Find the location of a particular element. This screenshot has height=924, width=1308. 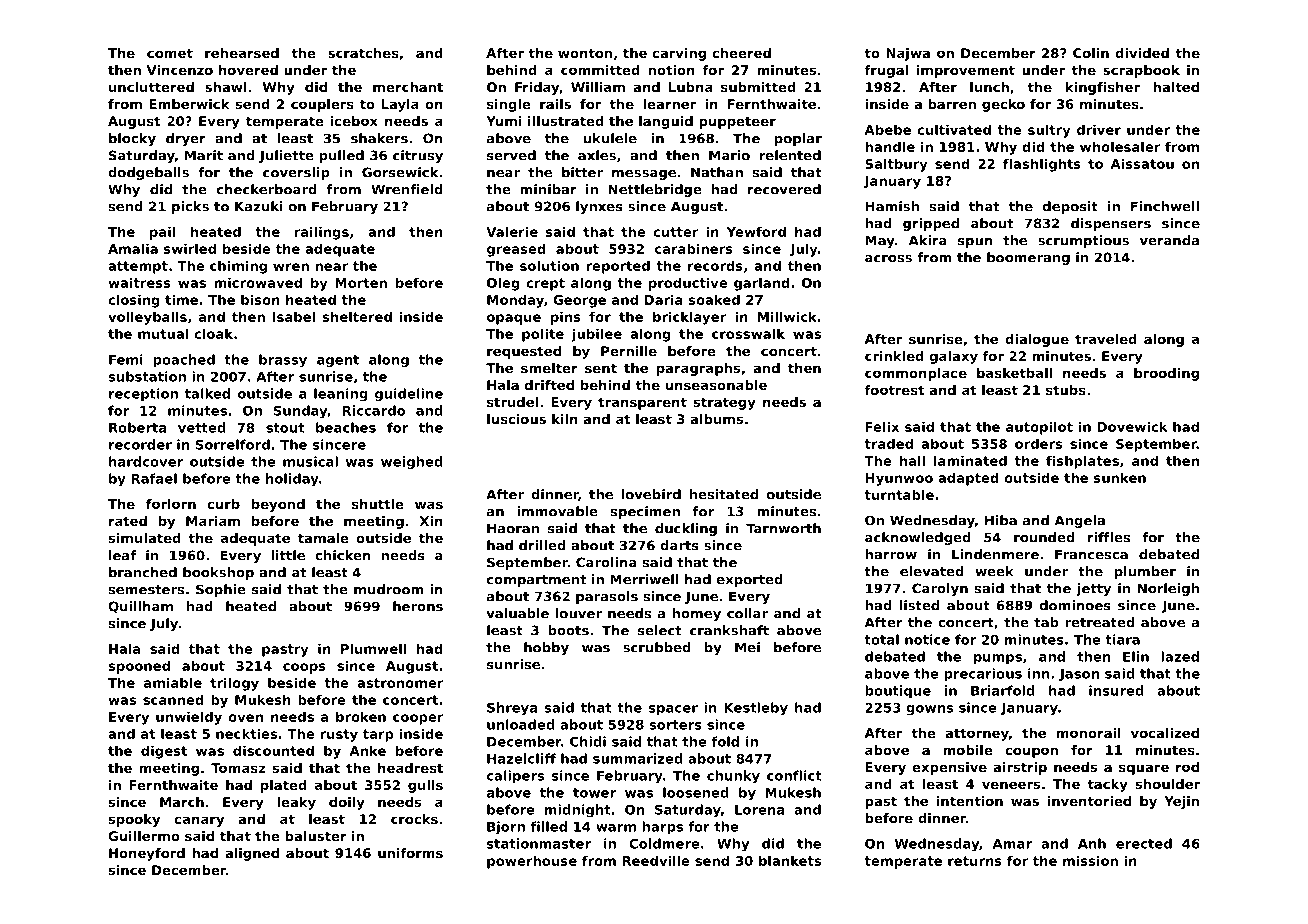

mobile is located at coordinates (968, 750).
